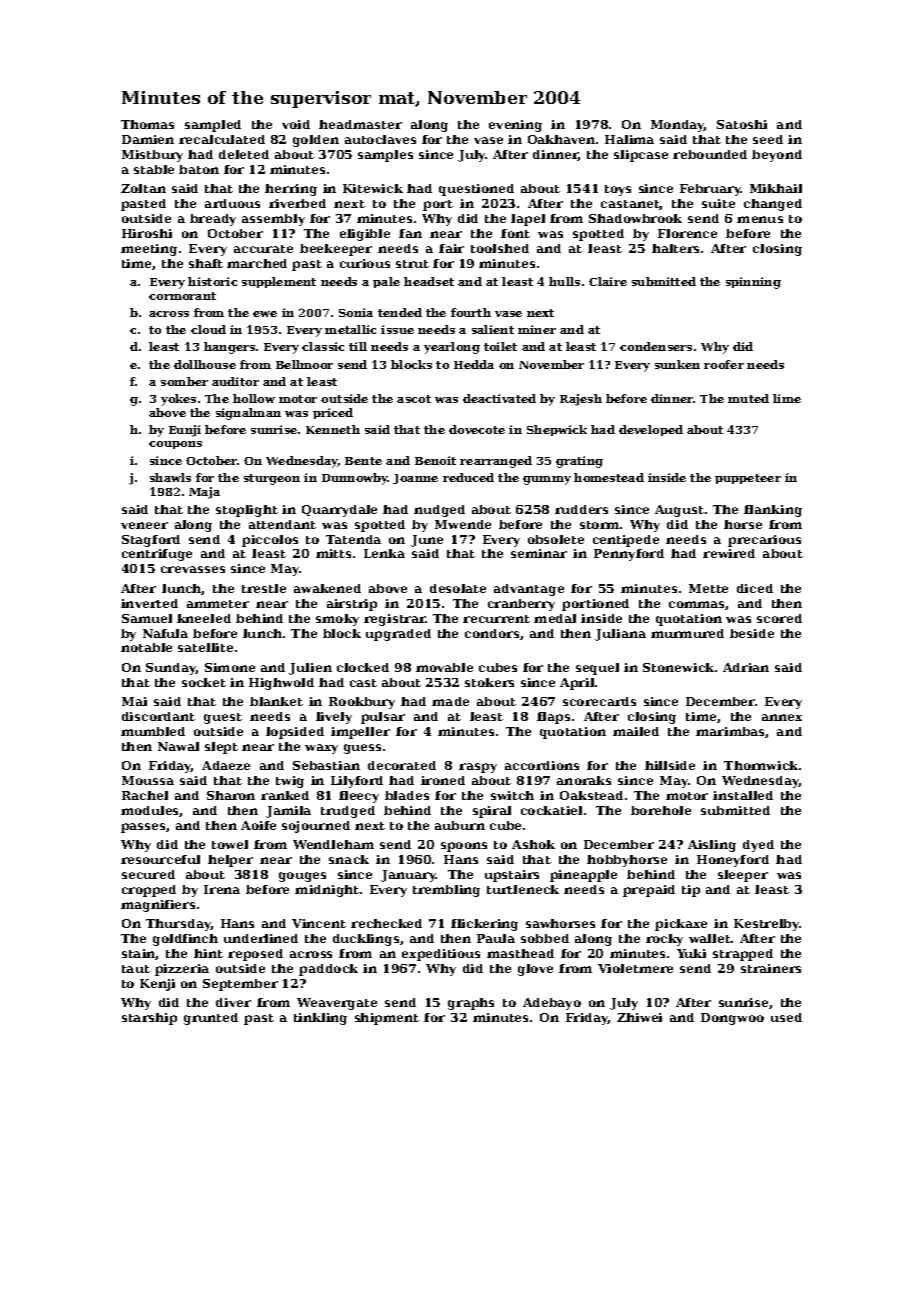 This screenshot has height=1308, width=924. I want to click on commas, so click(697, 605).
